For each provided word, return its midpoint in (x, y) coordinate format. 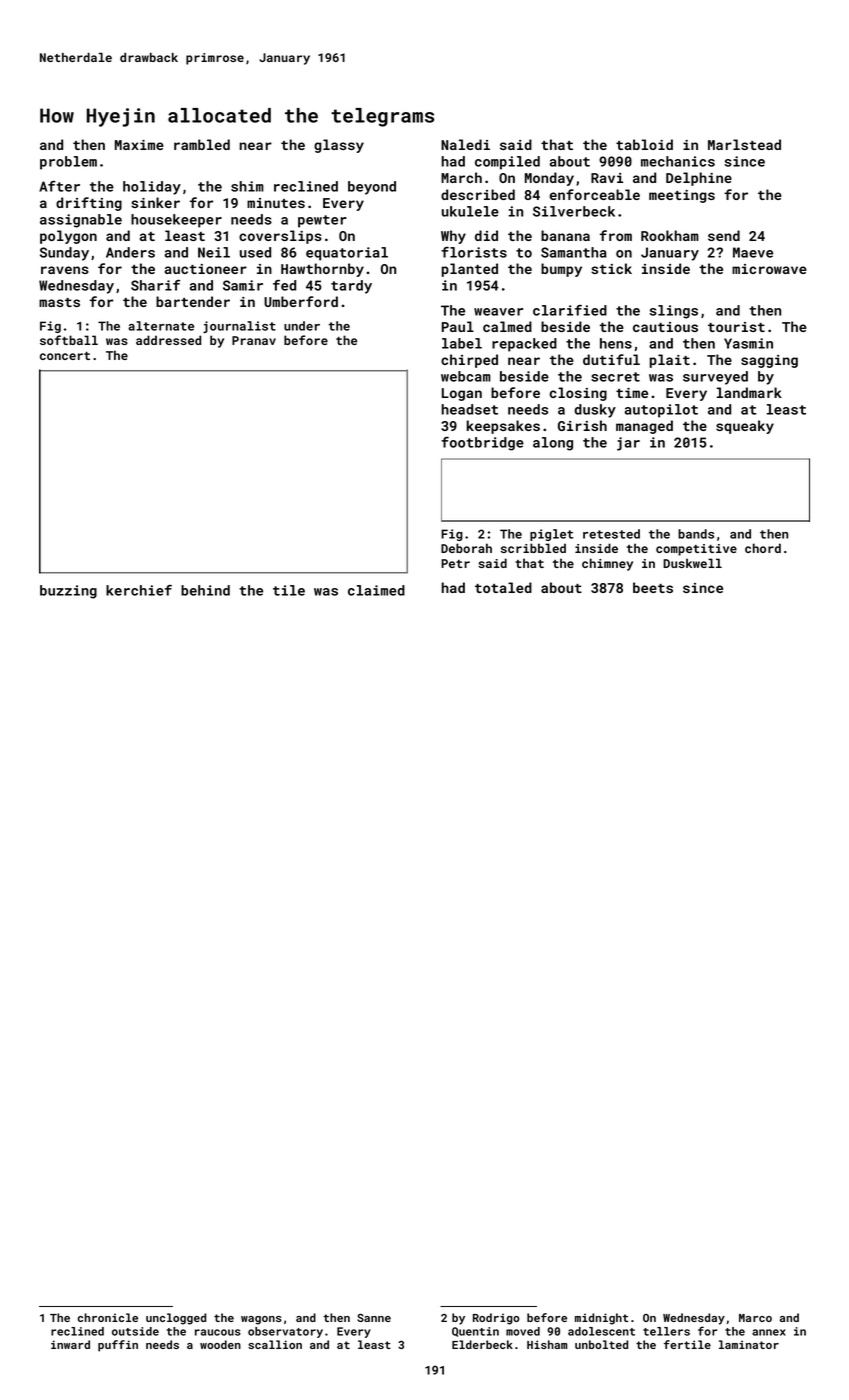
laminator (749, 1344)
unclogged (176, 1319)
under (302, 326)
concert (65, 356)
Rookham (670, 235)
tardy (351, 287)
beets (653, 587)
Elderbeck (482, 1344)
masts (59, 302)
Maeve (753, 252)
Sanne (374, 1317)
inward (70, 1344)
